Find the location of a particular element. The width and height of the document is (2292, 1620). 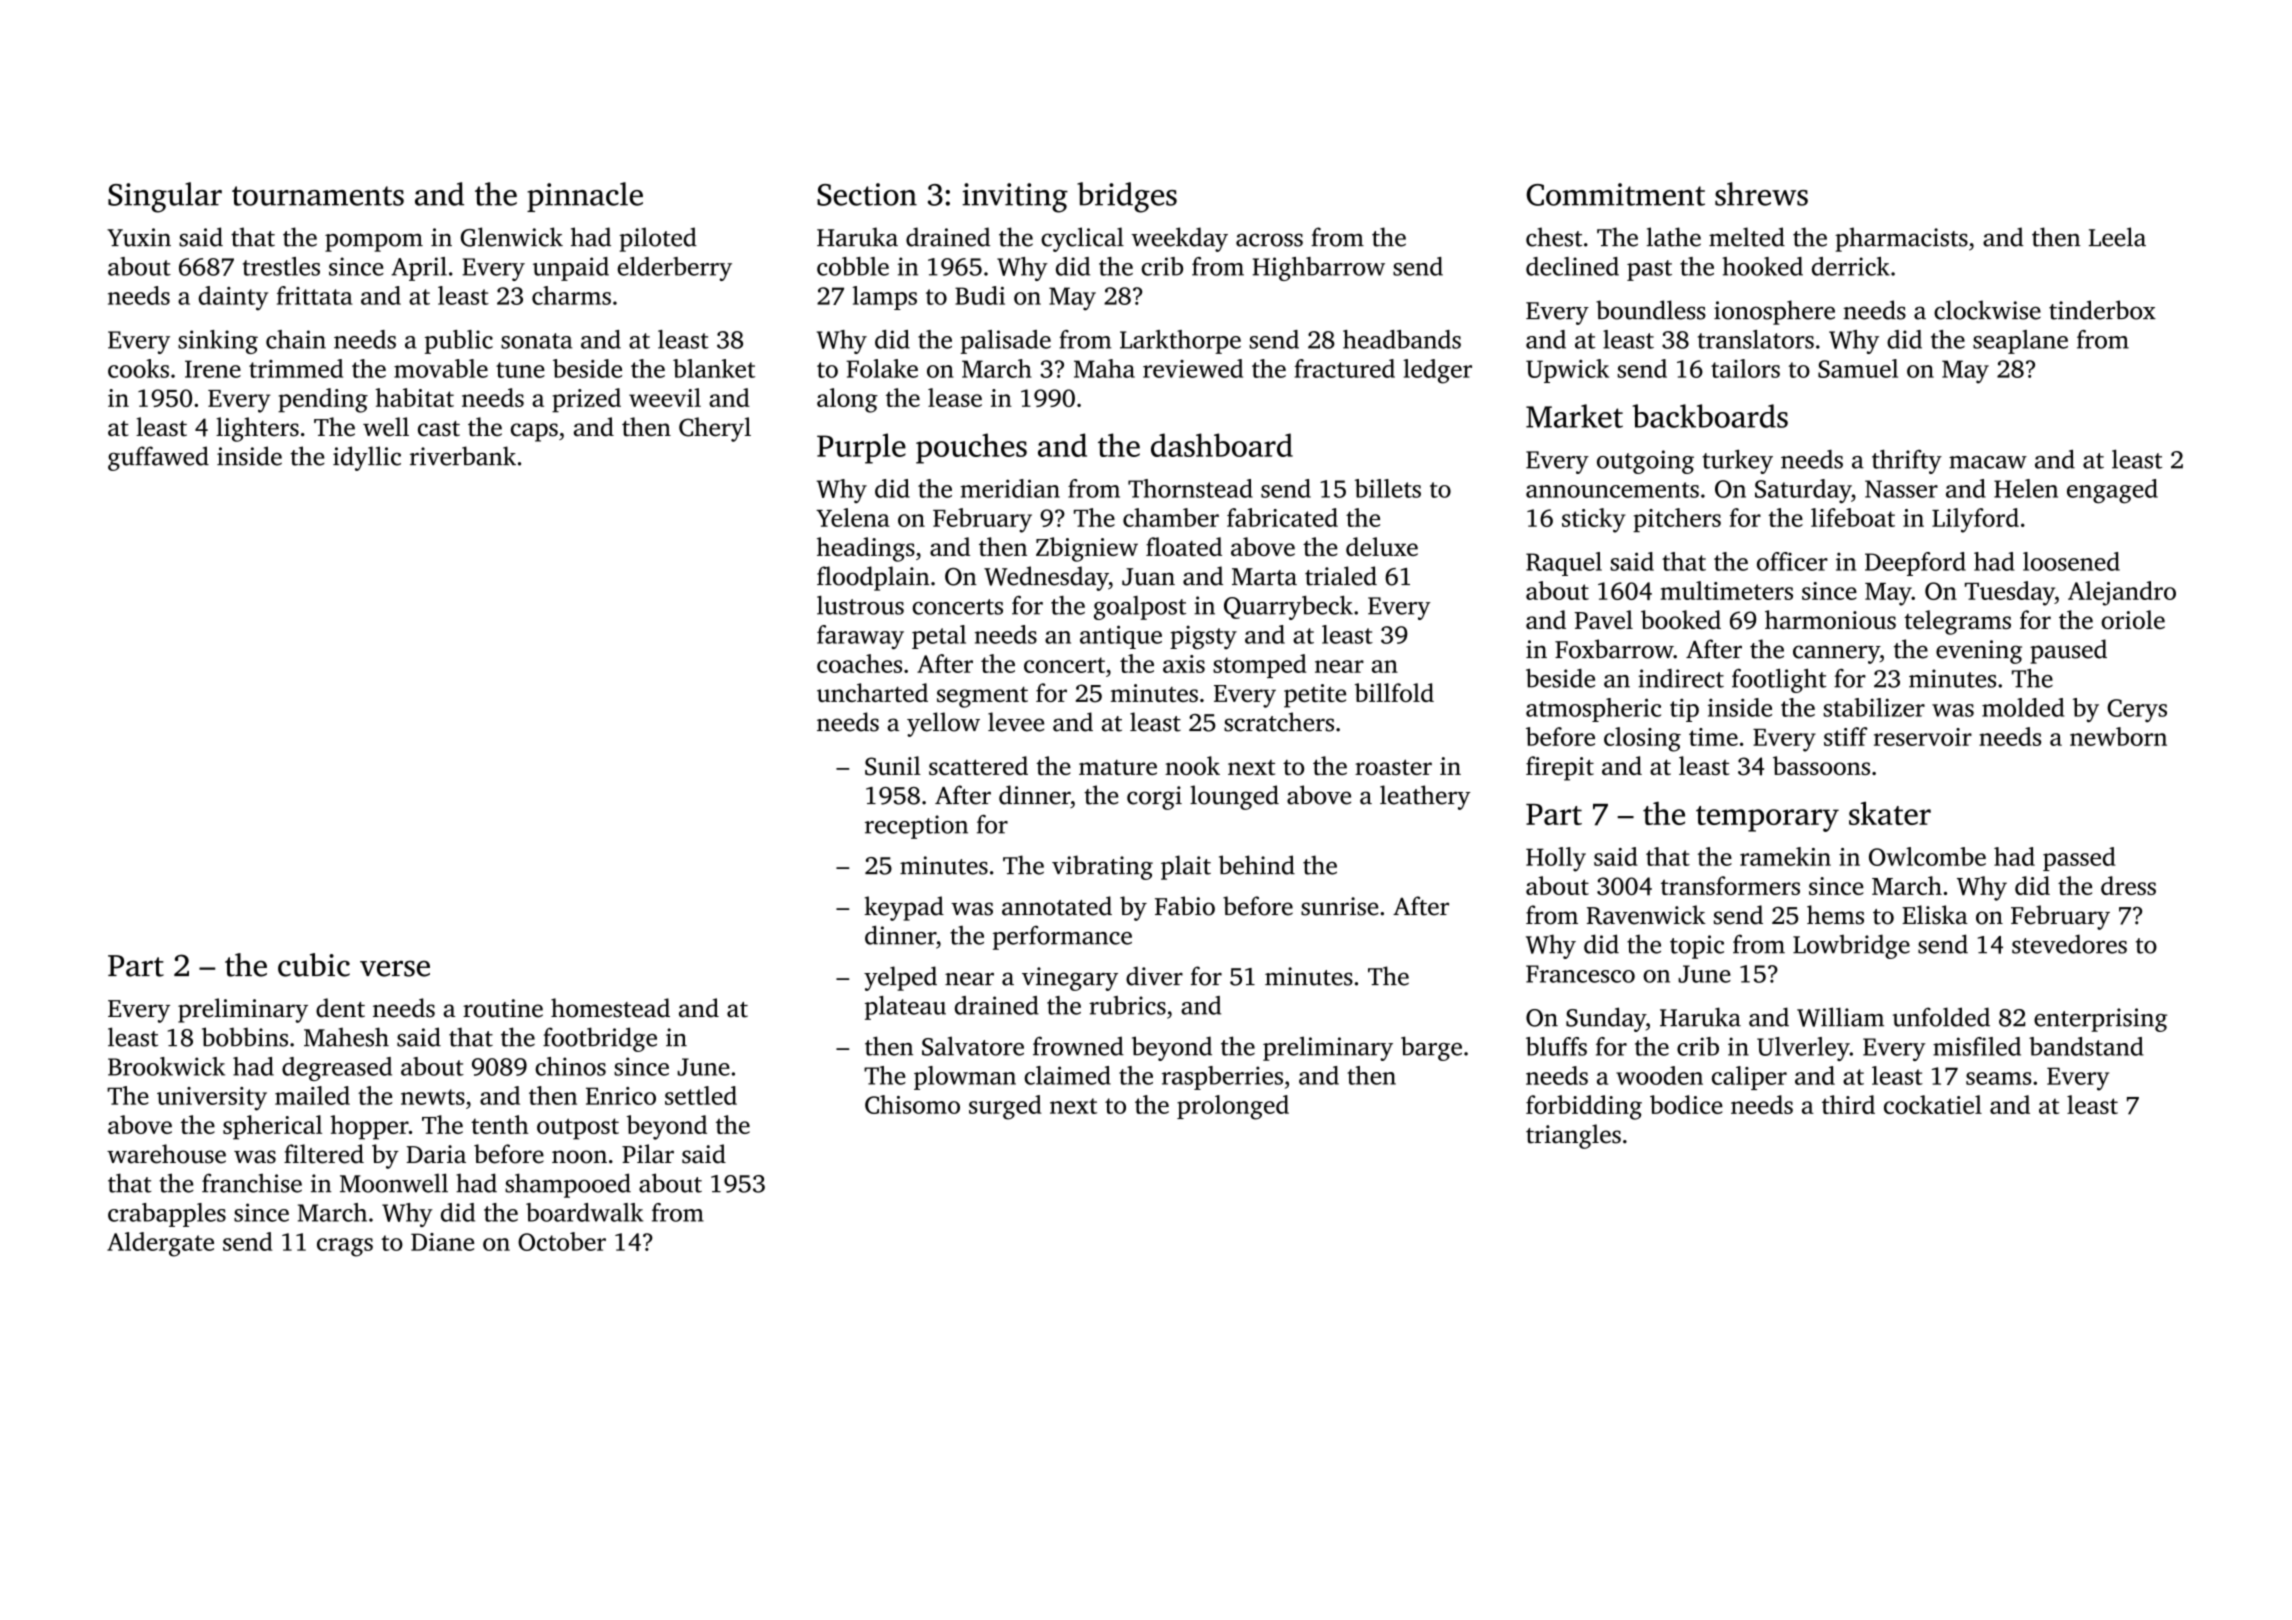

routine is located at coordinates (503, 1008).
